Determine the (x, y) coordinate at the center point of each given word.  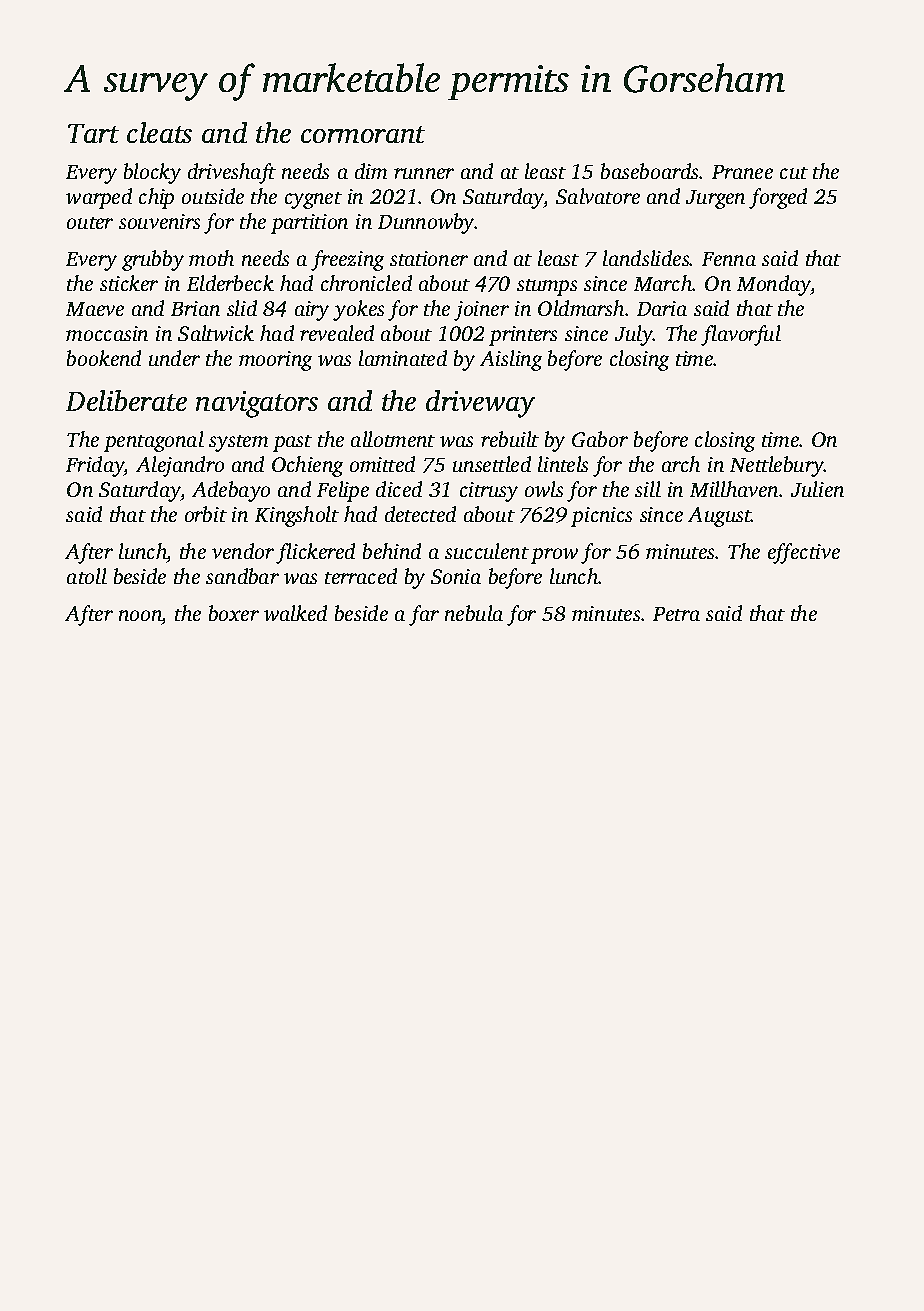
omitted (382, 464)
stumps (547, 287)
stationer (429, 258)
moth (211, 258)
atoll (87, 576)
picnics (601, 517)
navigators (257, 404)
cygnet (313, 200)
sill (648, 489)
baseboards (650, 171)
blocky (152, 173)
